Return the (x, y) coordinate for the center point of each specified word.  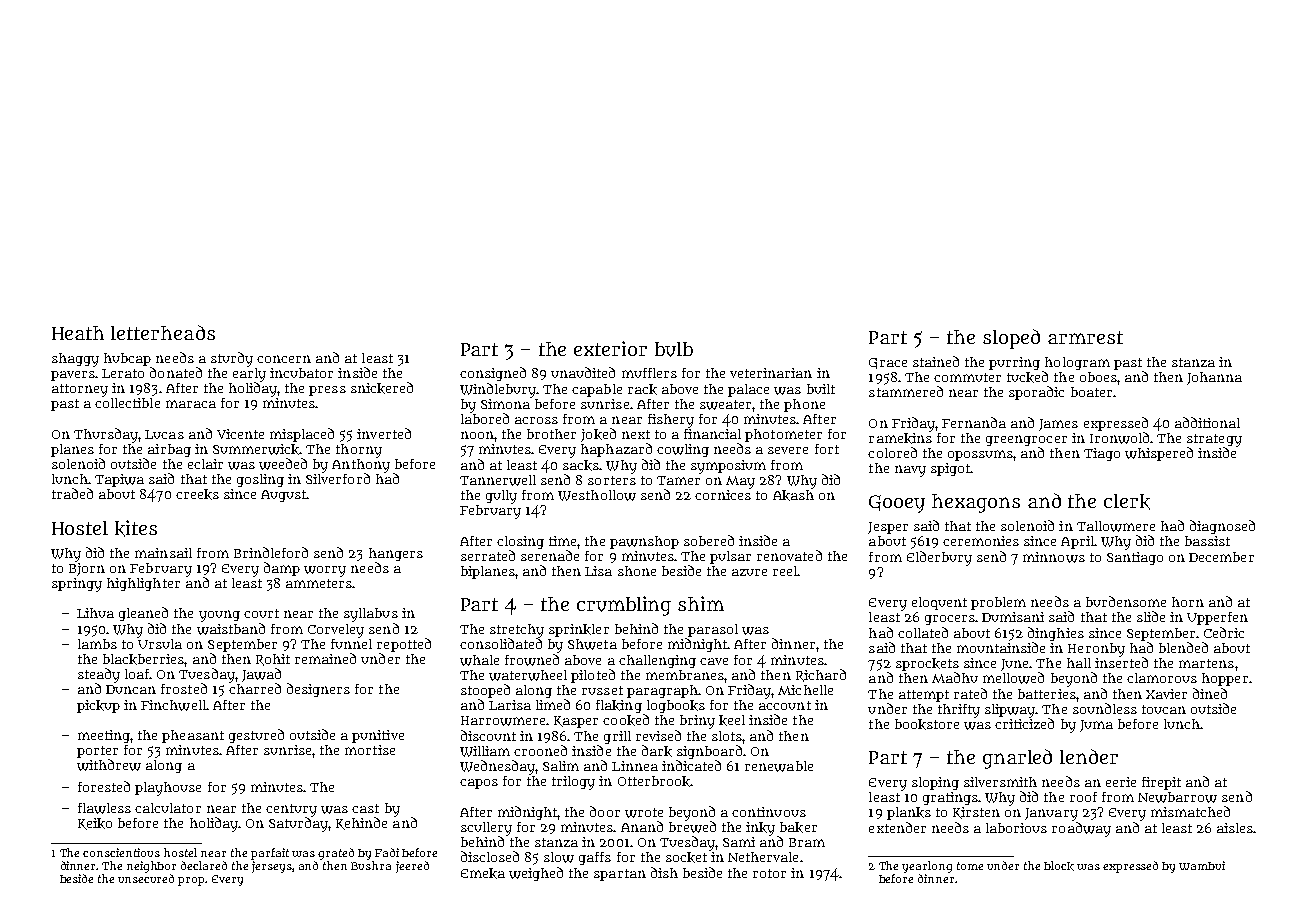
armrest (1085, 337)
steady (99, 675)
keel (732, 720)
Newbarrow (1177, 797)
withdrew (109, 765)
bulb (674, 349)
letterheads (163, 332)
